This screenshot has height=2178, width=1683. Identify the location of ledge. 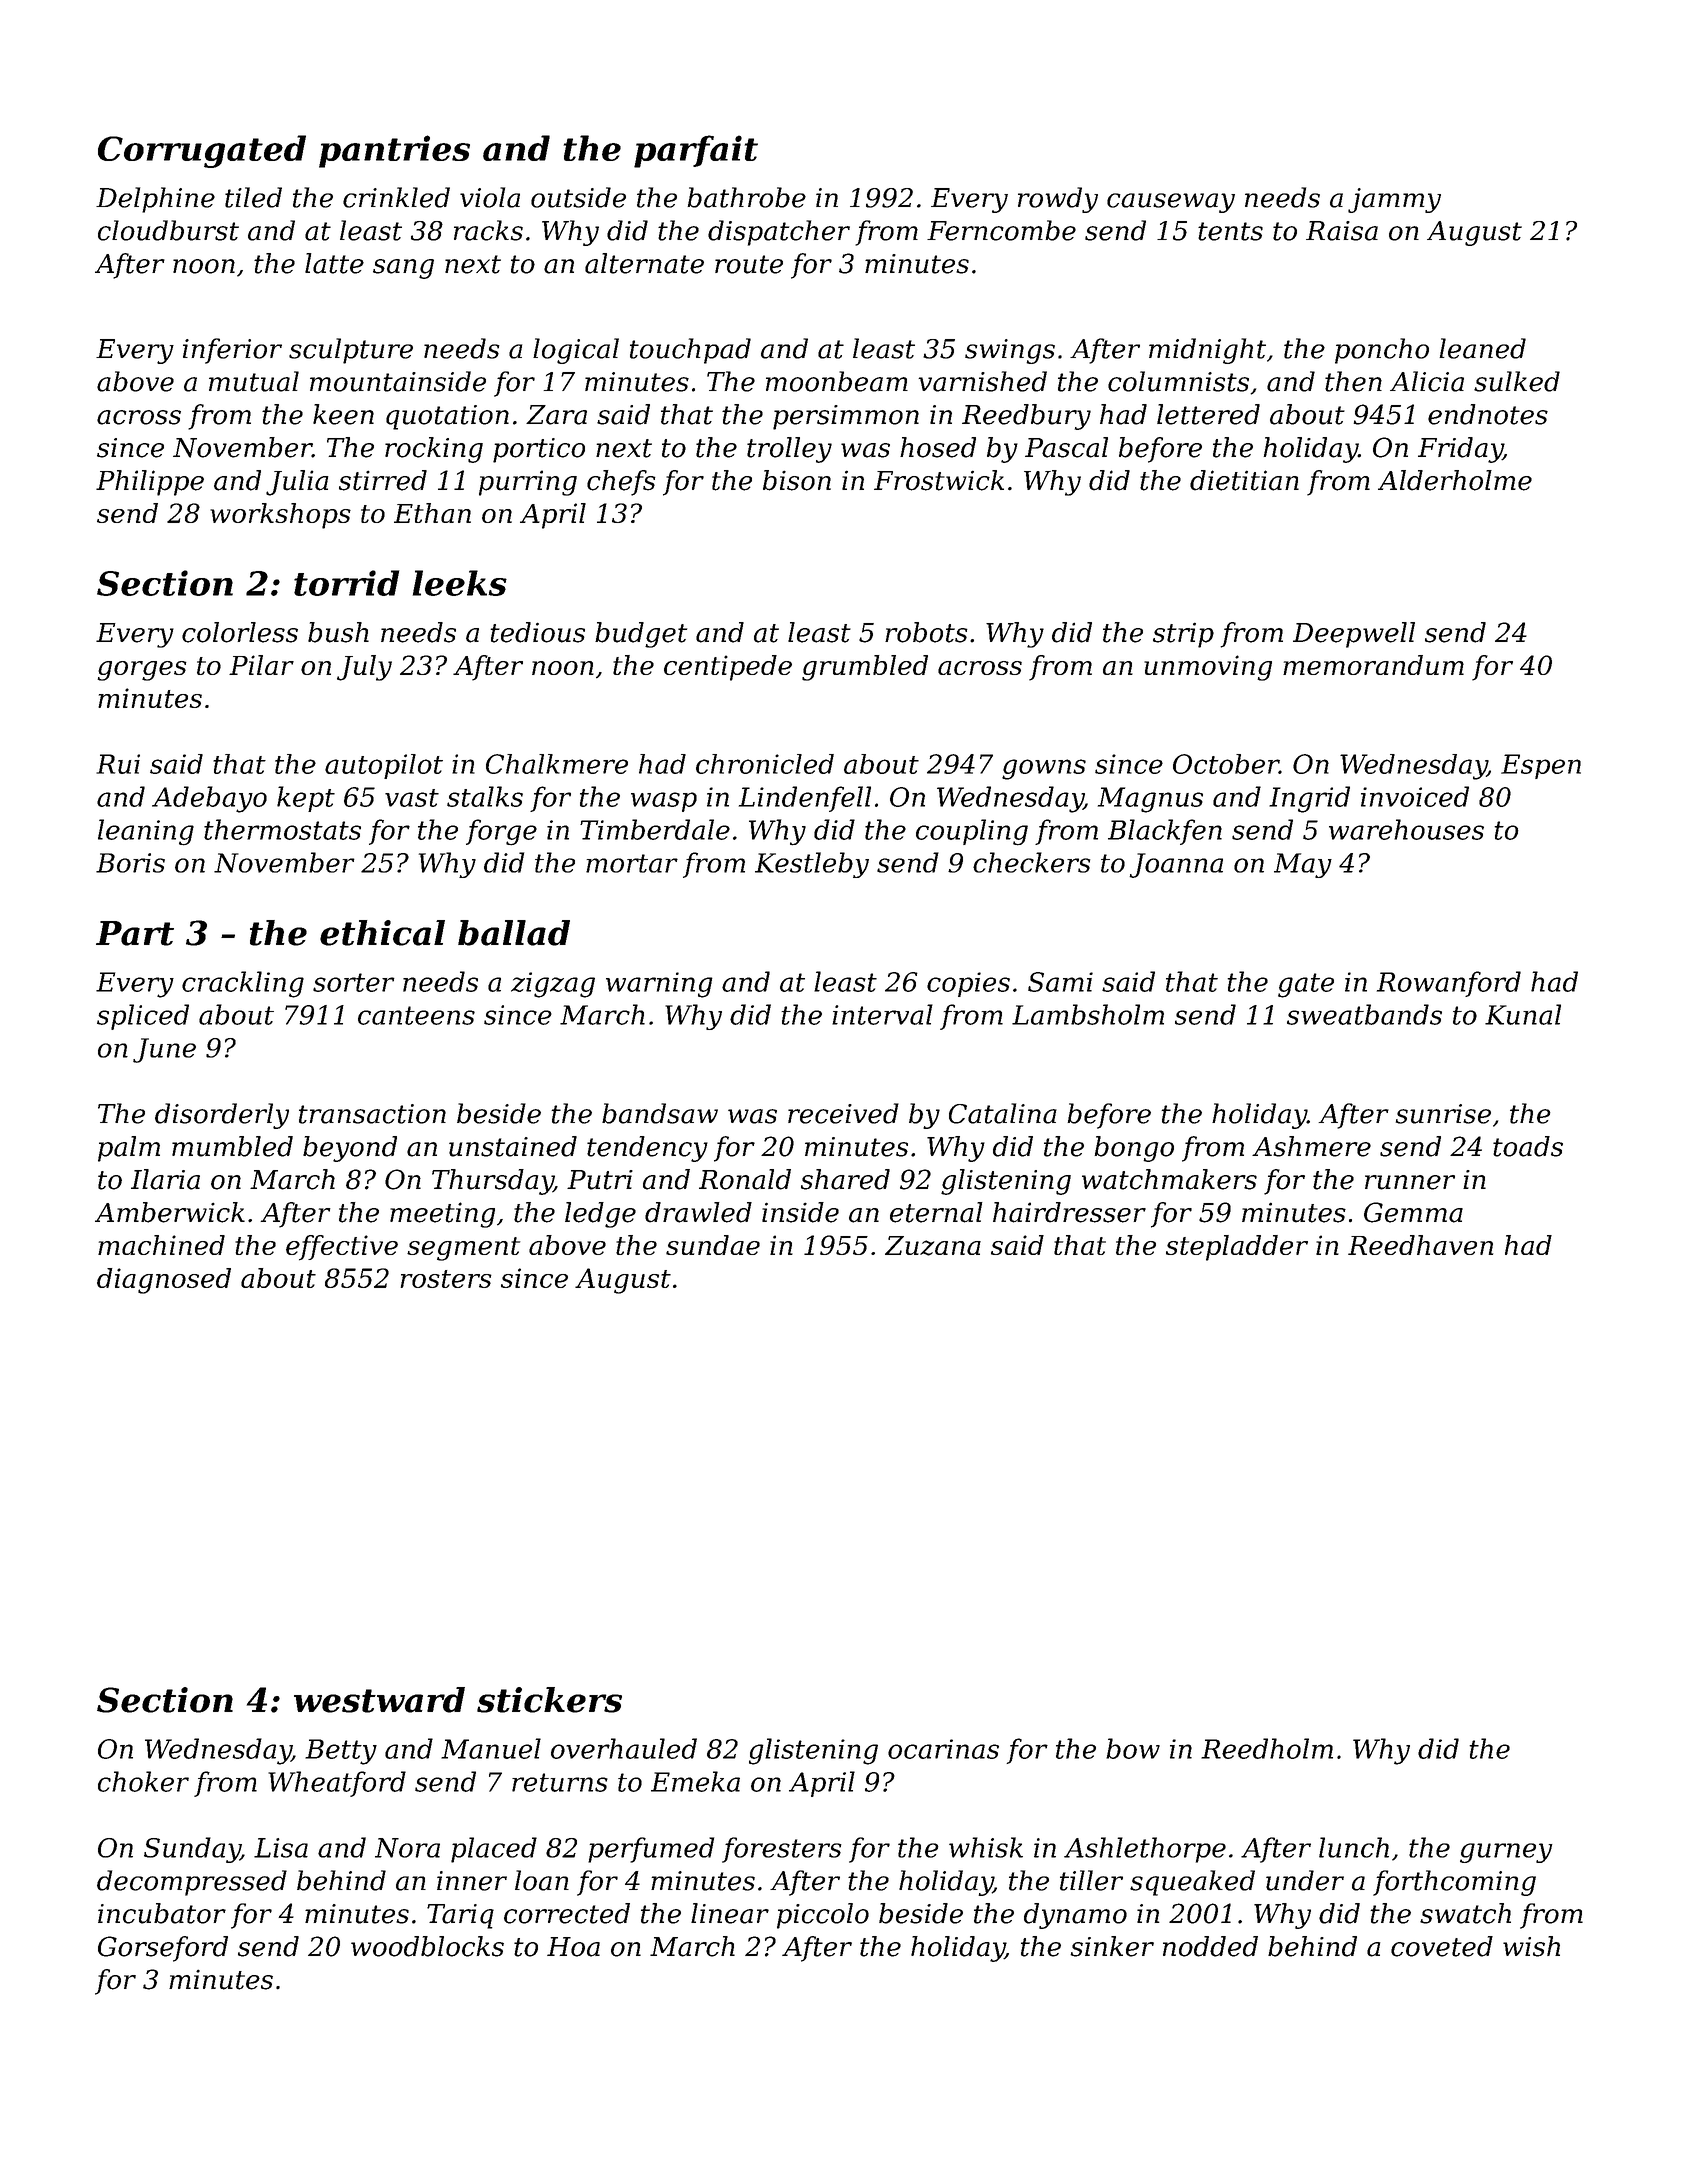
(600, 1215).
